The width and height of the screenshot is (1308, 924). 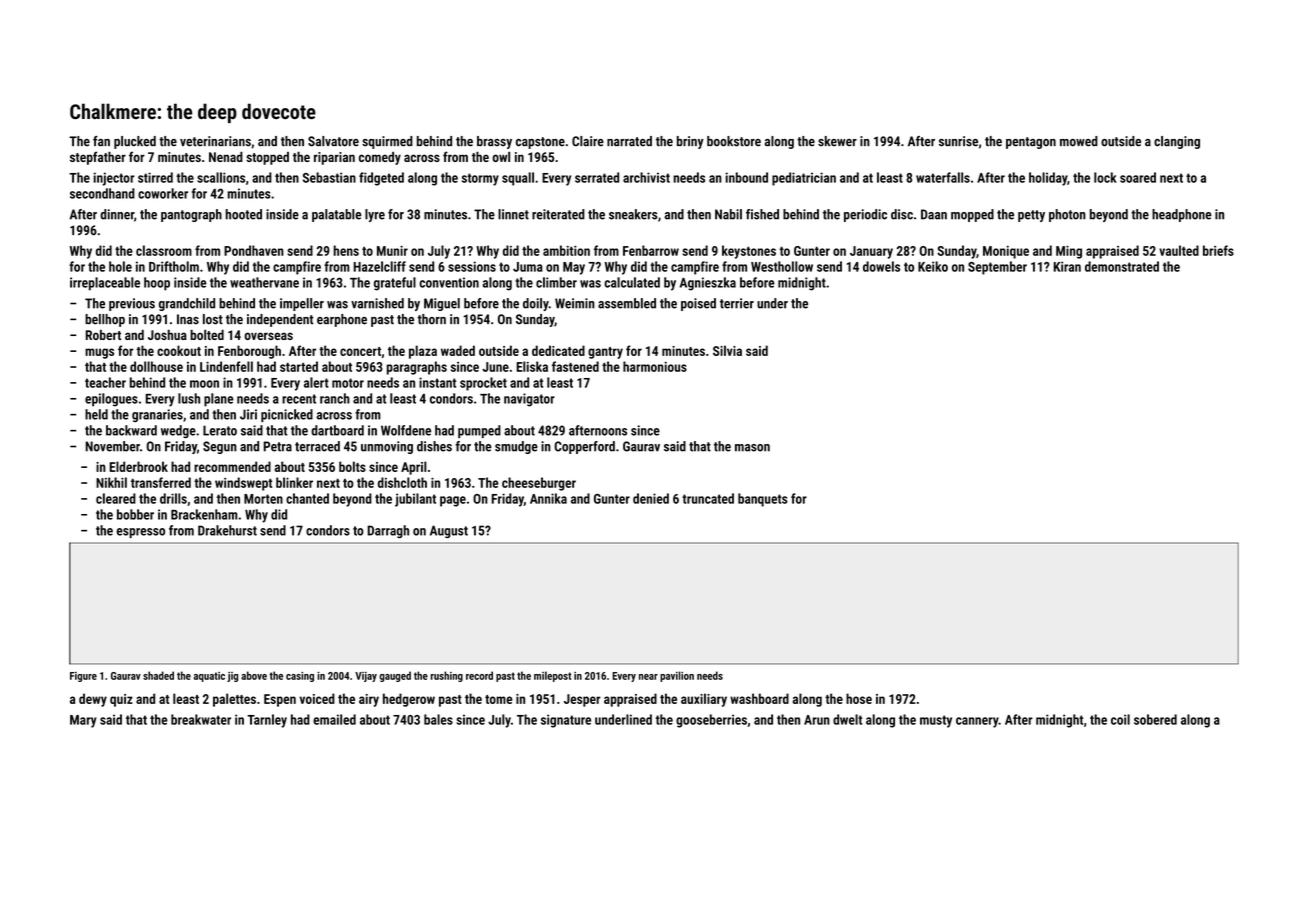 What do you see at coordinates (333, 141) in the screenshot?
I see `Salvatore` at bounding box center [333, 141].
